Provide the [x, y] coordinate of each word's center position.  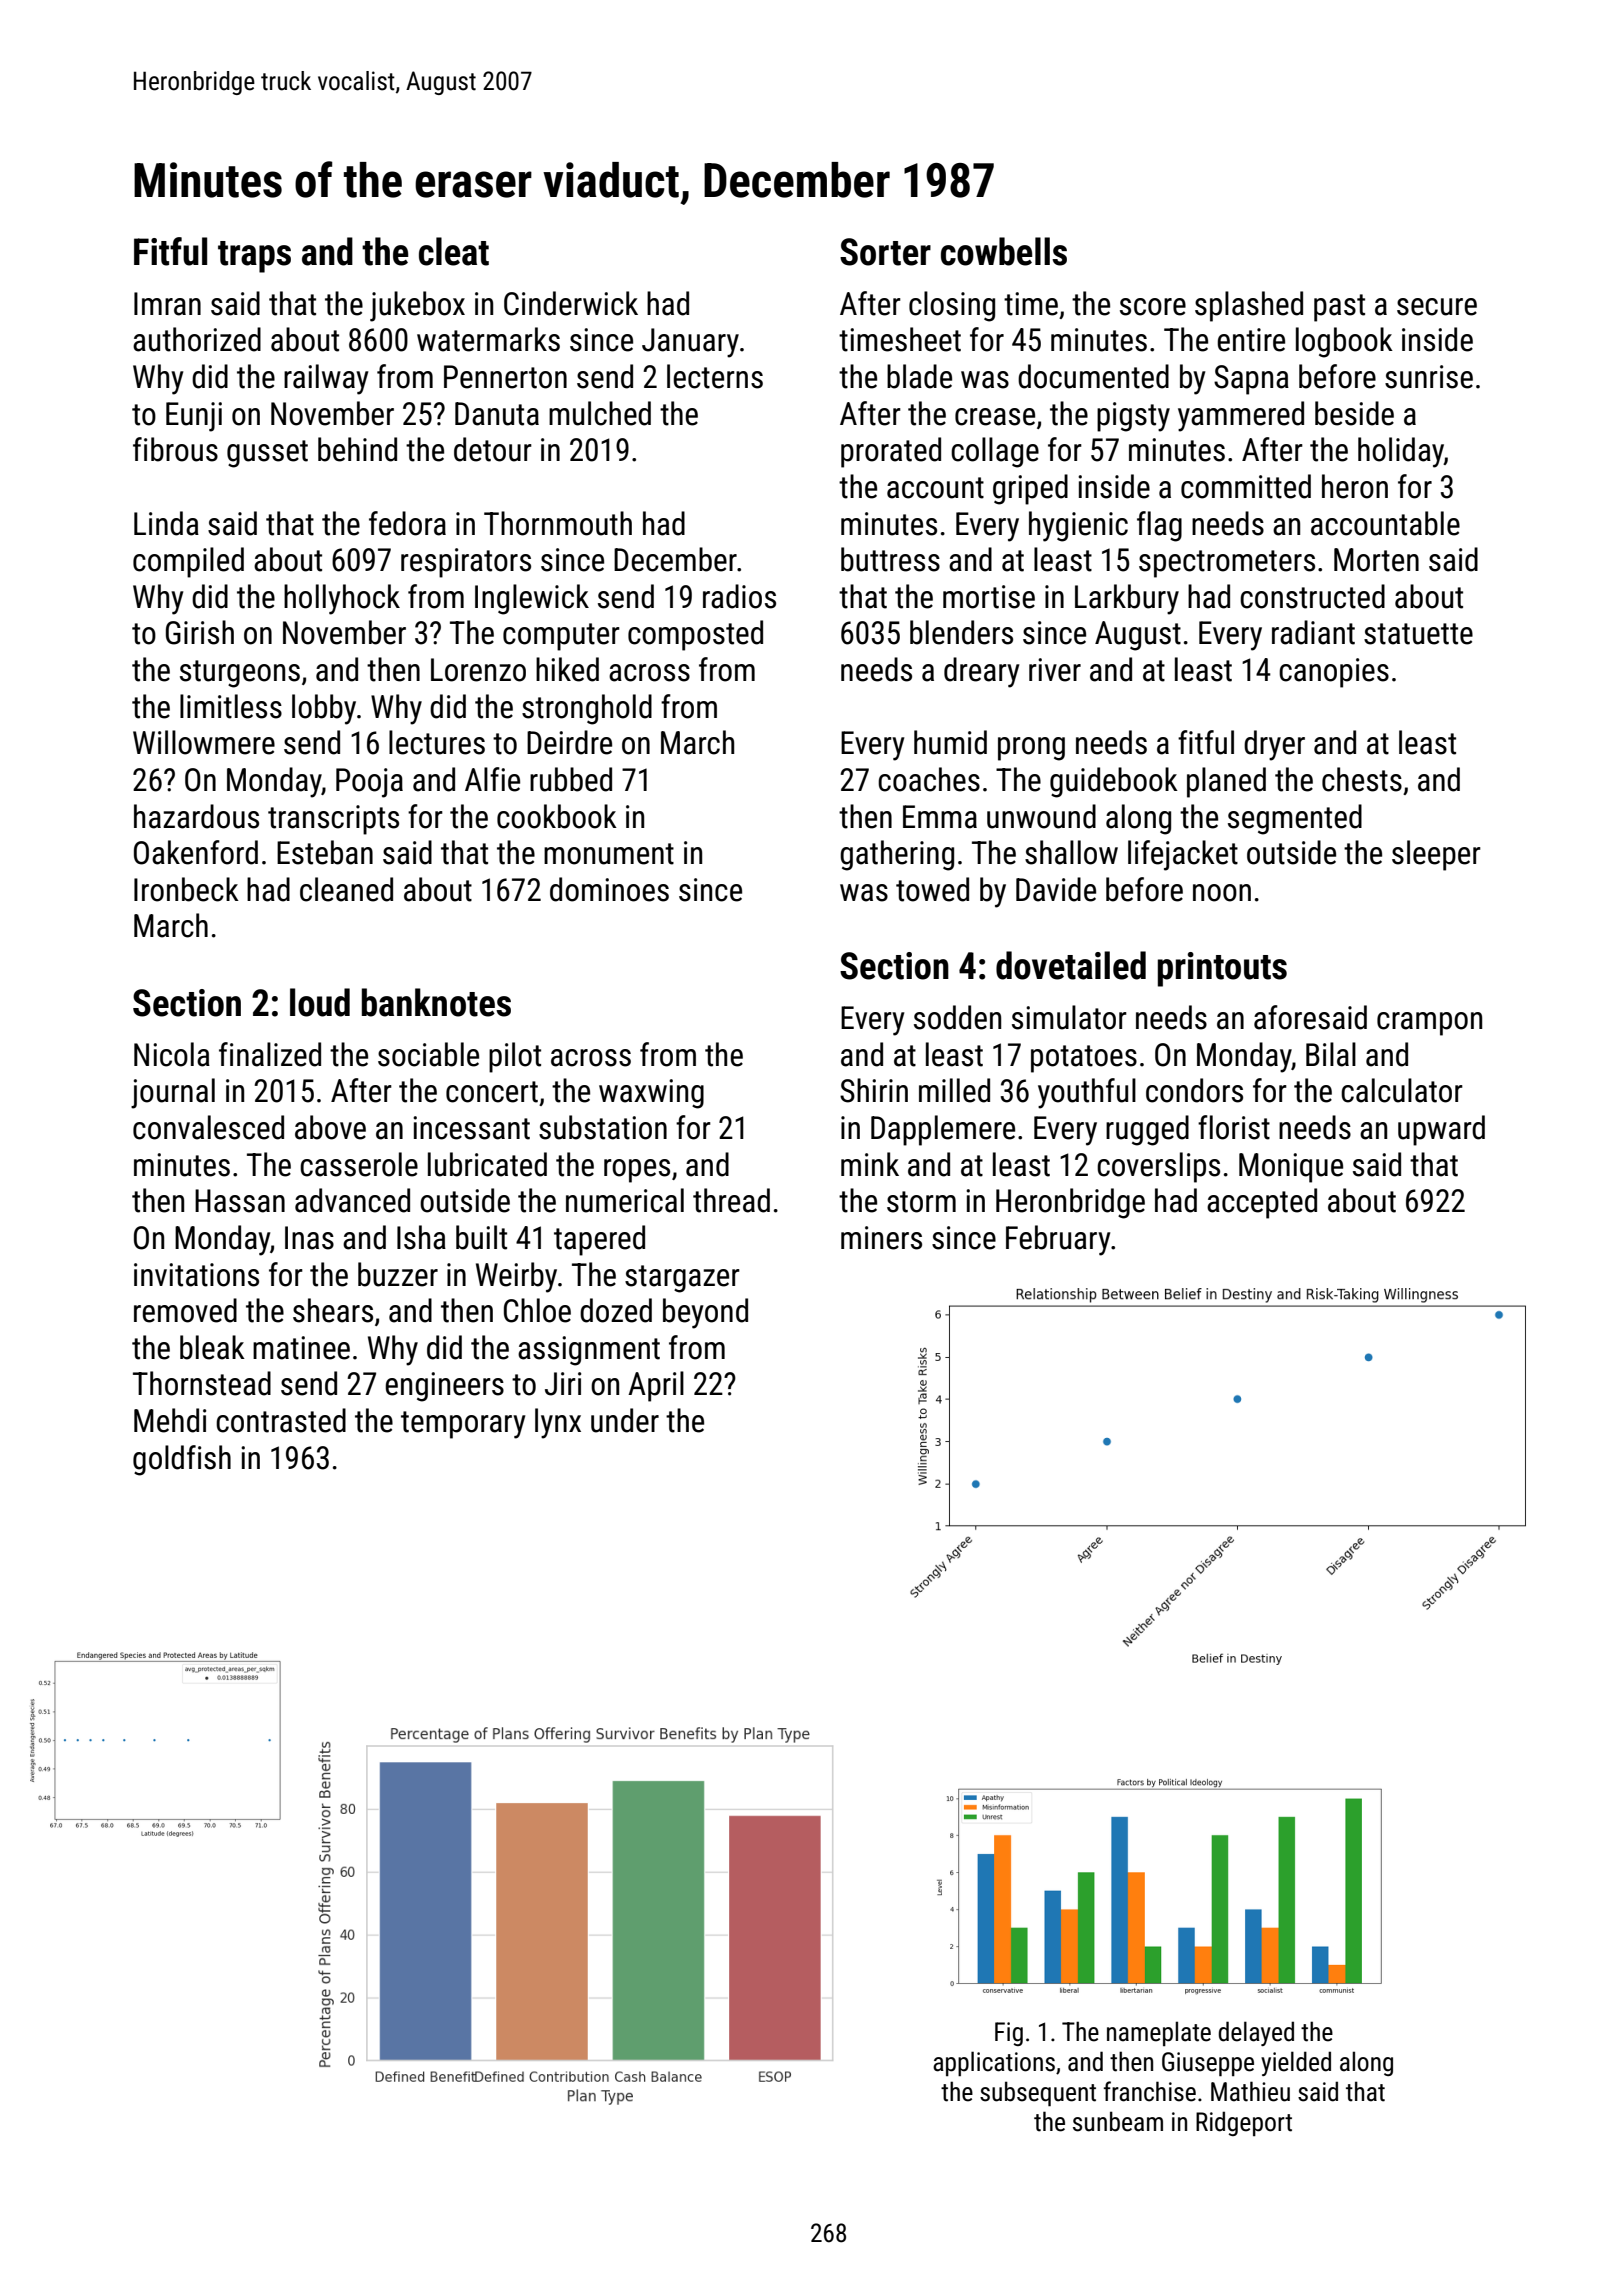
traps [254, 257]
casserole [359, 1164]
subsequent [1038, 2093]
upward [1441, 1130]
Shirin [874, 1090]
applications [994, 2063]
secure [1437, 307]
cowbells [1004, 251]
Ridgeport [1244, 2123]
